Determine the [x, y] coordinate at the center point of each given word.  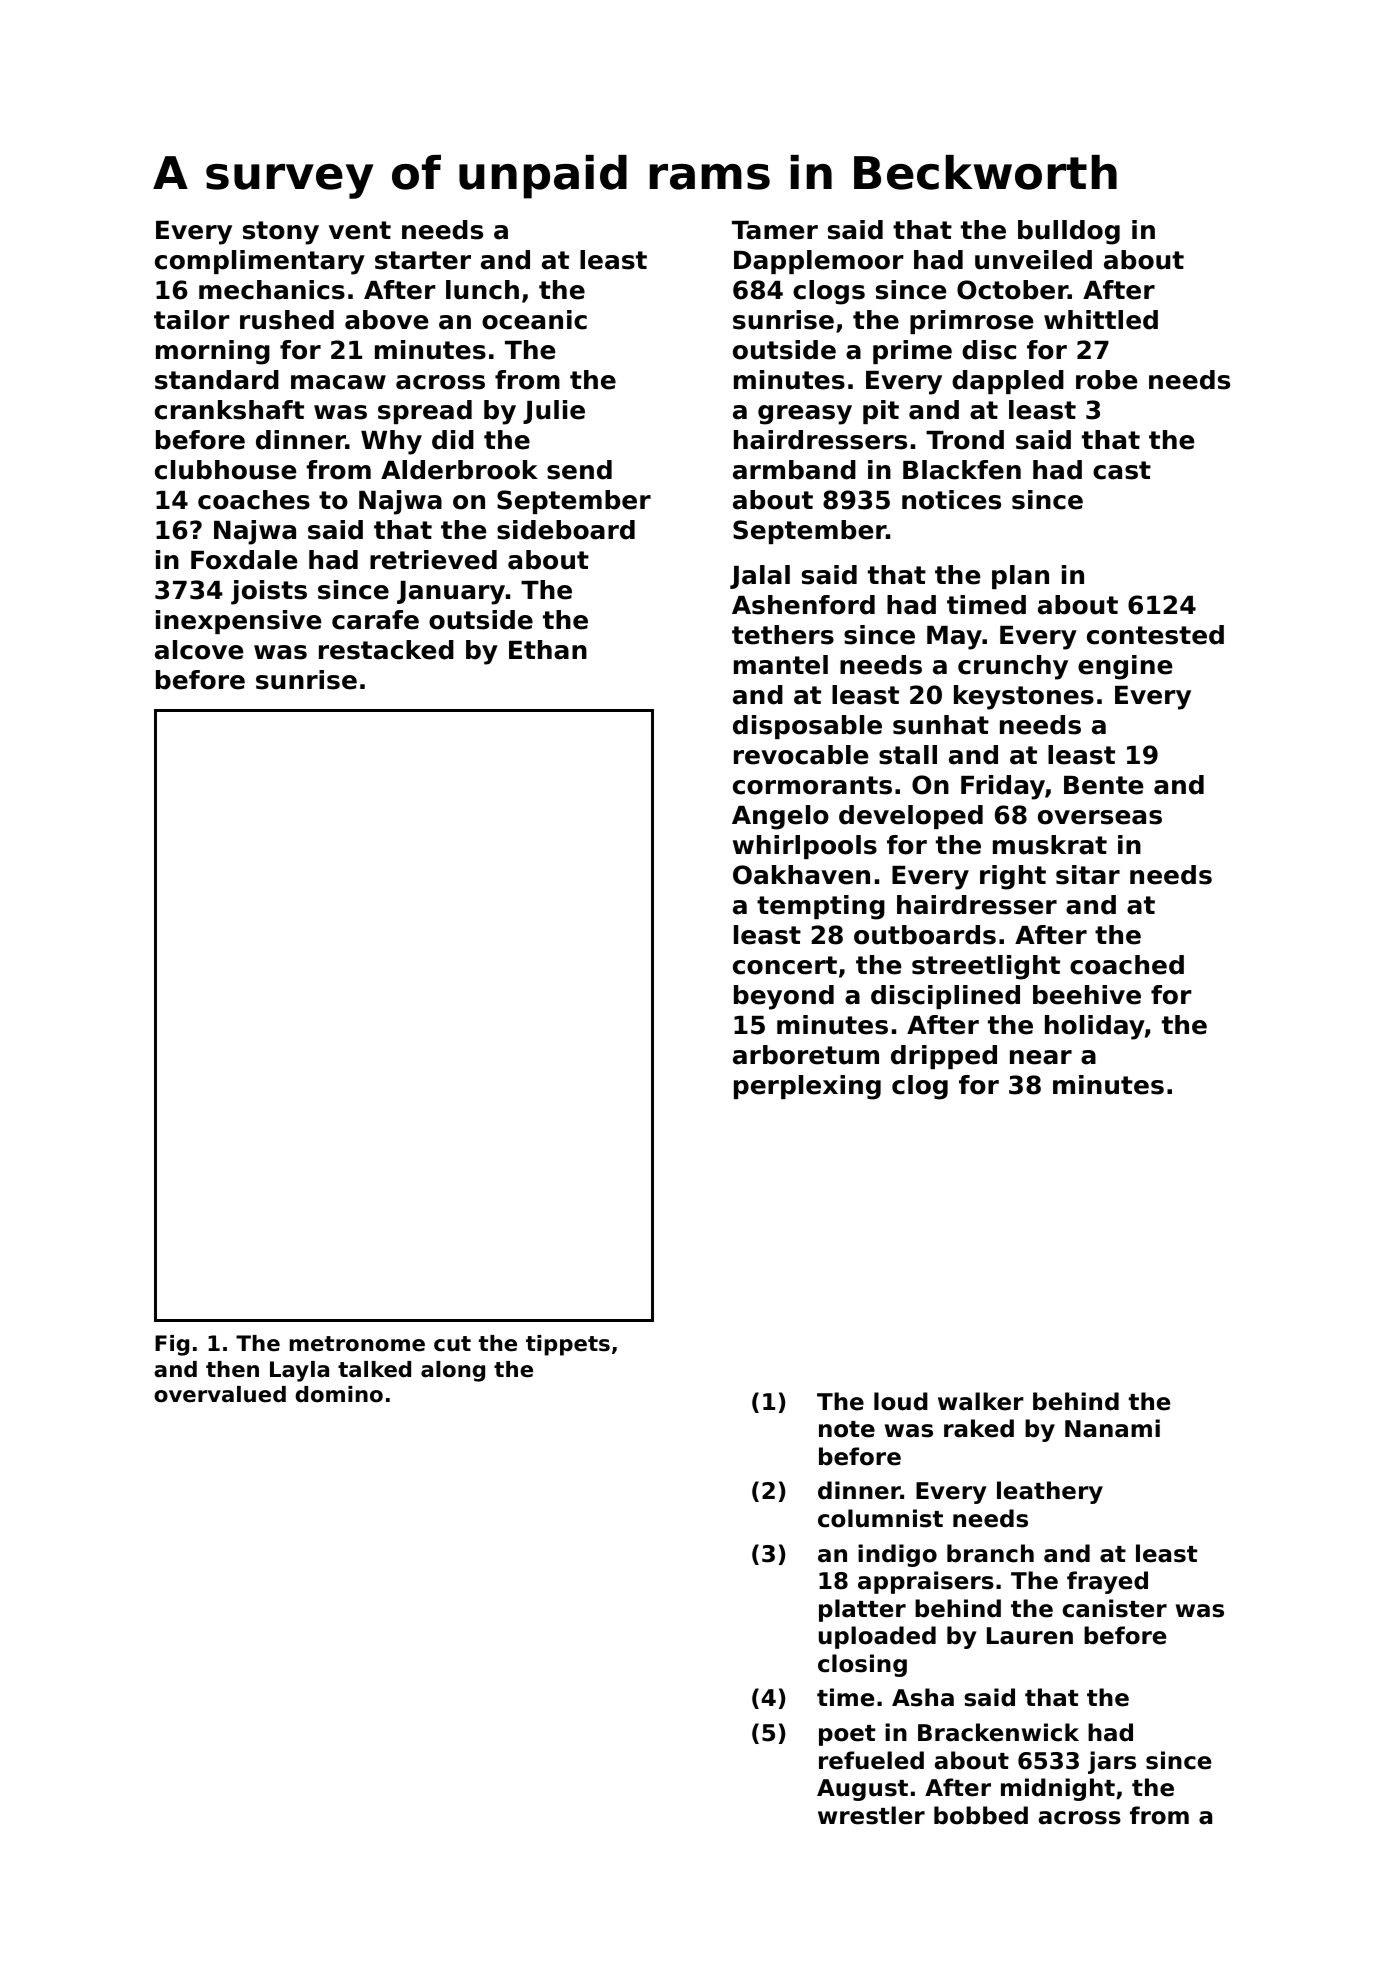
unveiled [1033, 260]
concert [785, 965]
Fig [172, 1345]
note [847, 1429]
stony [281, 233]
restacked [386, 650]
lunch [482, 290]
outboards [925, 935]
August [862, 1790]
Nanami [1112, 1428]
